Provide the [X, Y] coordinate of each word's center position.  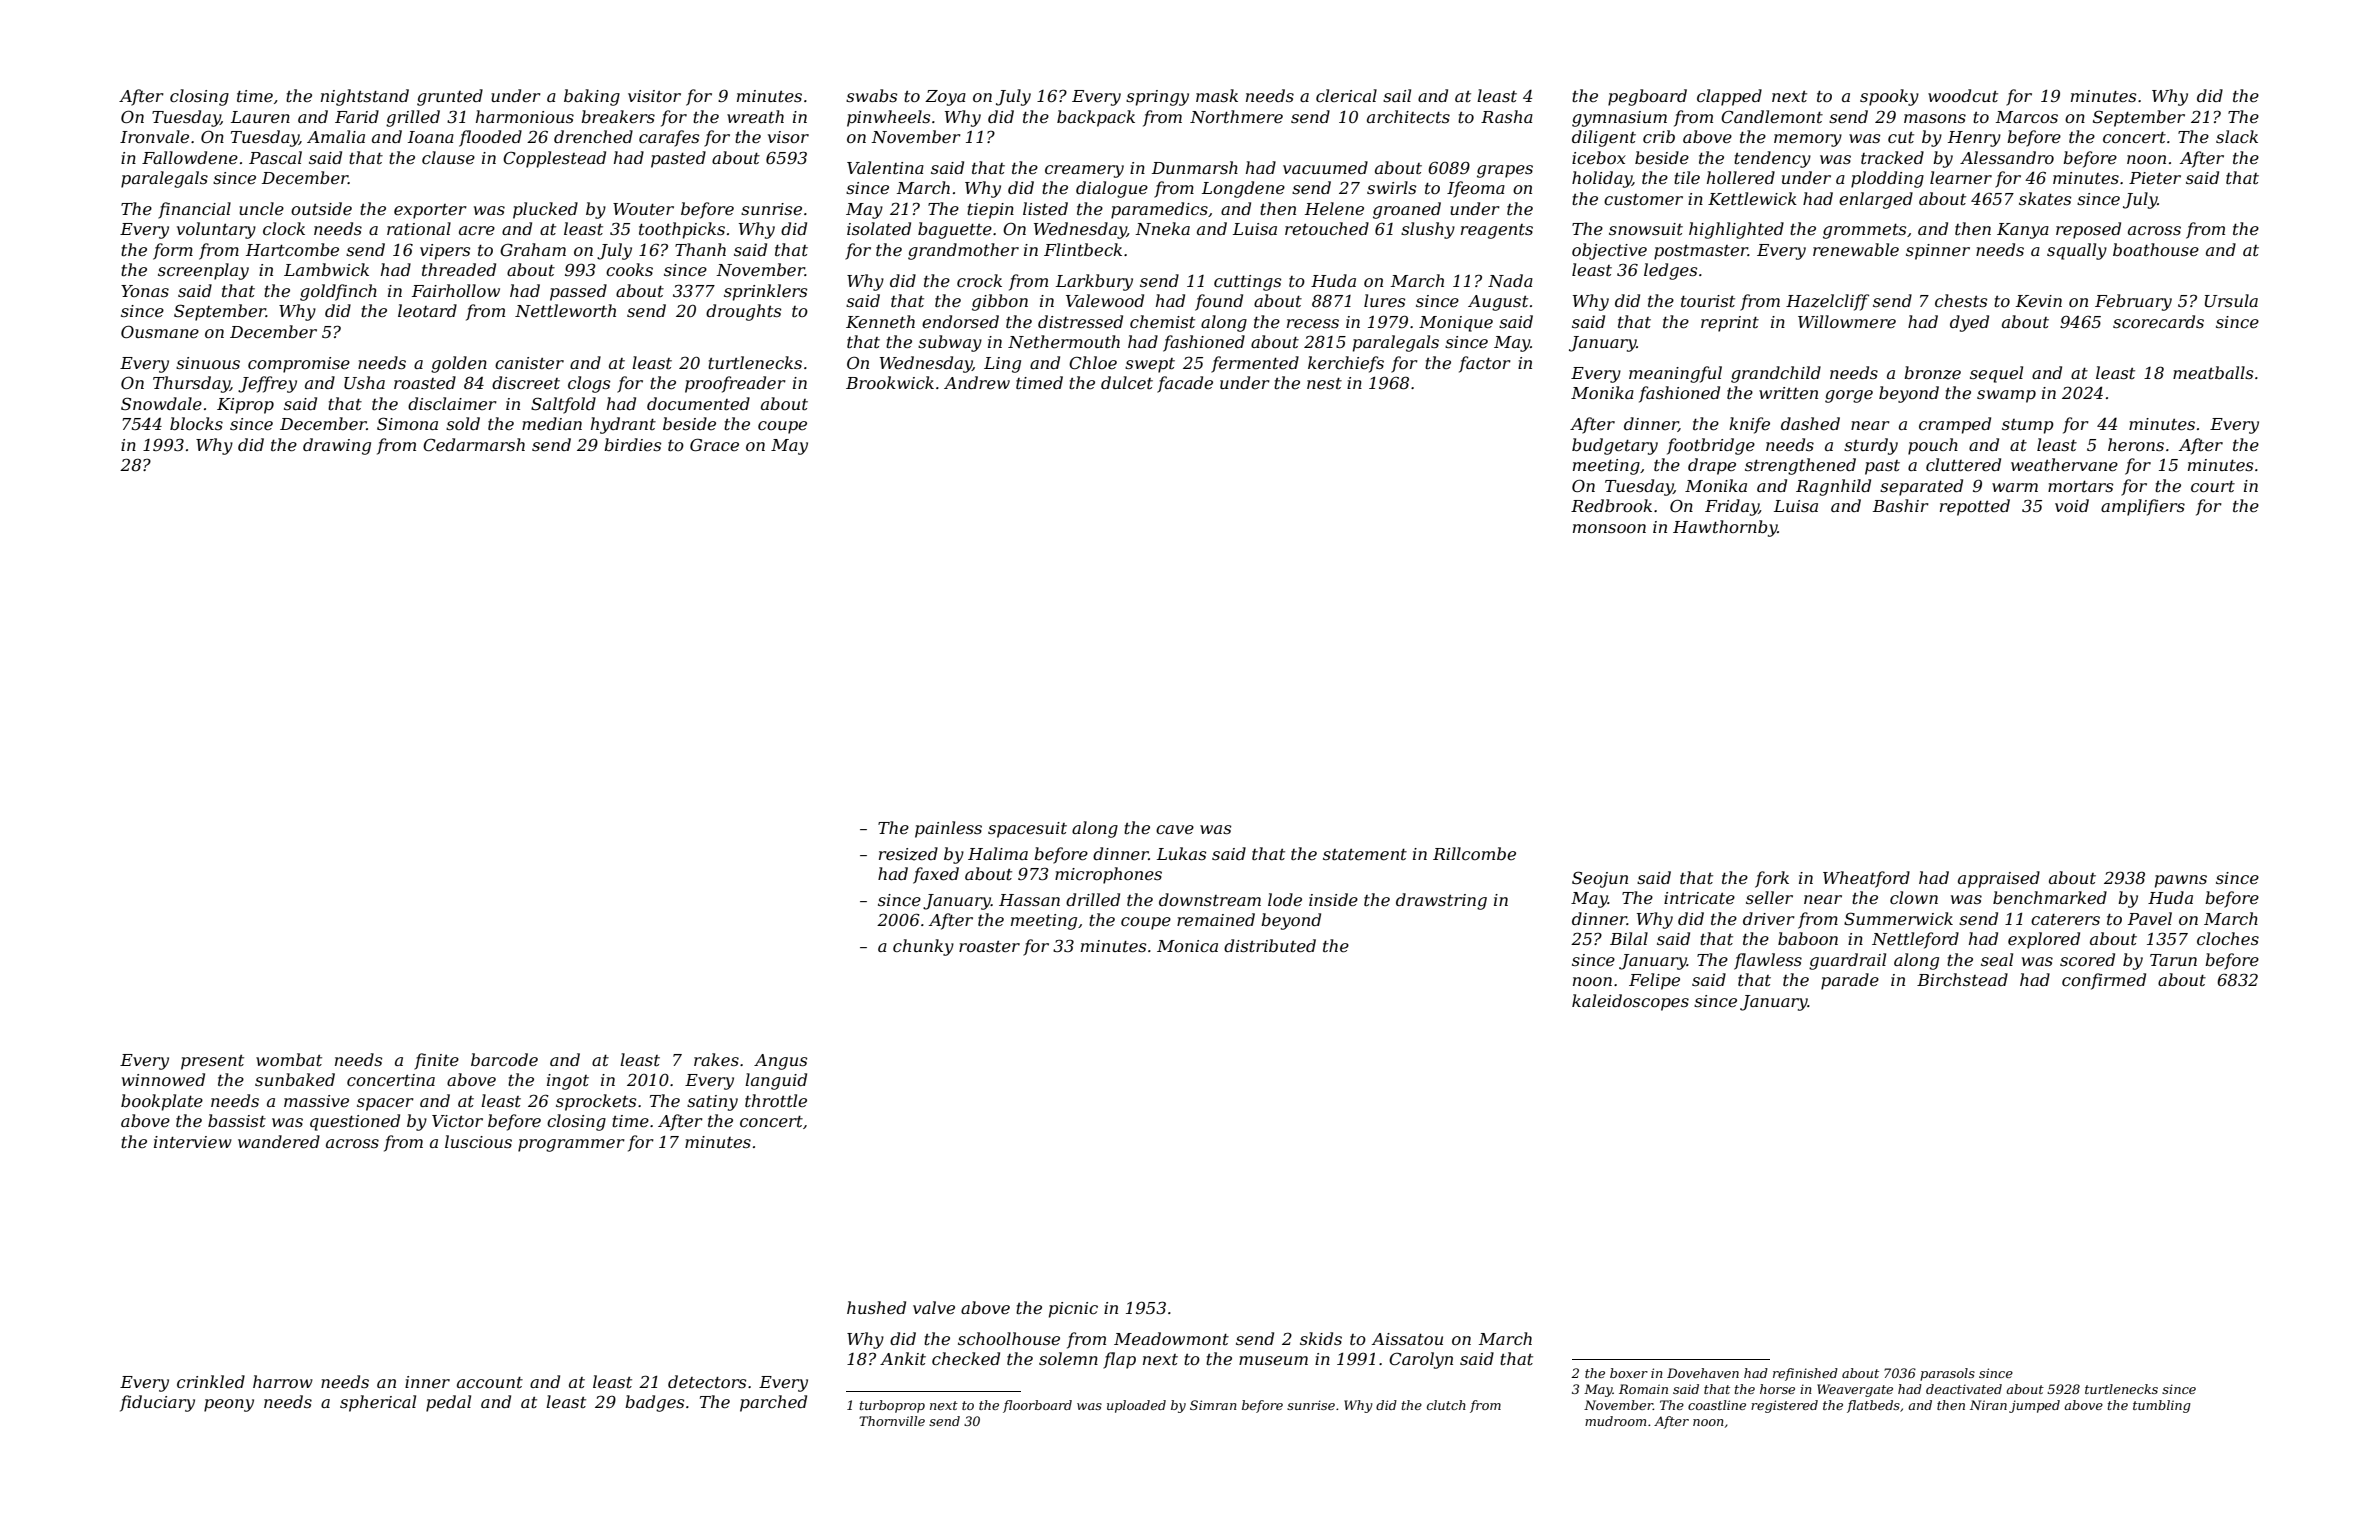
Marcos [2027, 117]
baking [592, 97]
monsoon [1609, 528]
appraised [1999, 879]
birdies [632, 444]
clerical [1346, 95]
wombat [289, 1059]
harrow [283, 1381]
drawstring [1441, 901]
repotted [1975, 507]
